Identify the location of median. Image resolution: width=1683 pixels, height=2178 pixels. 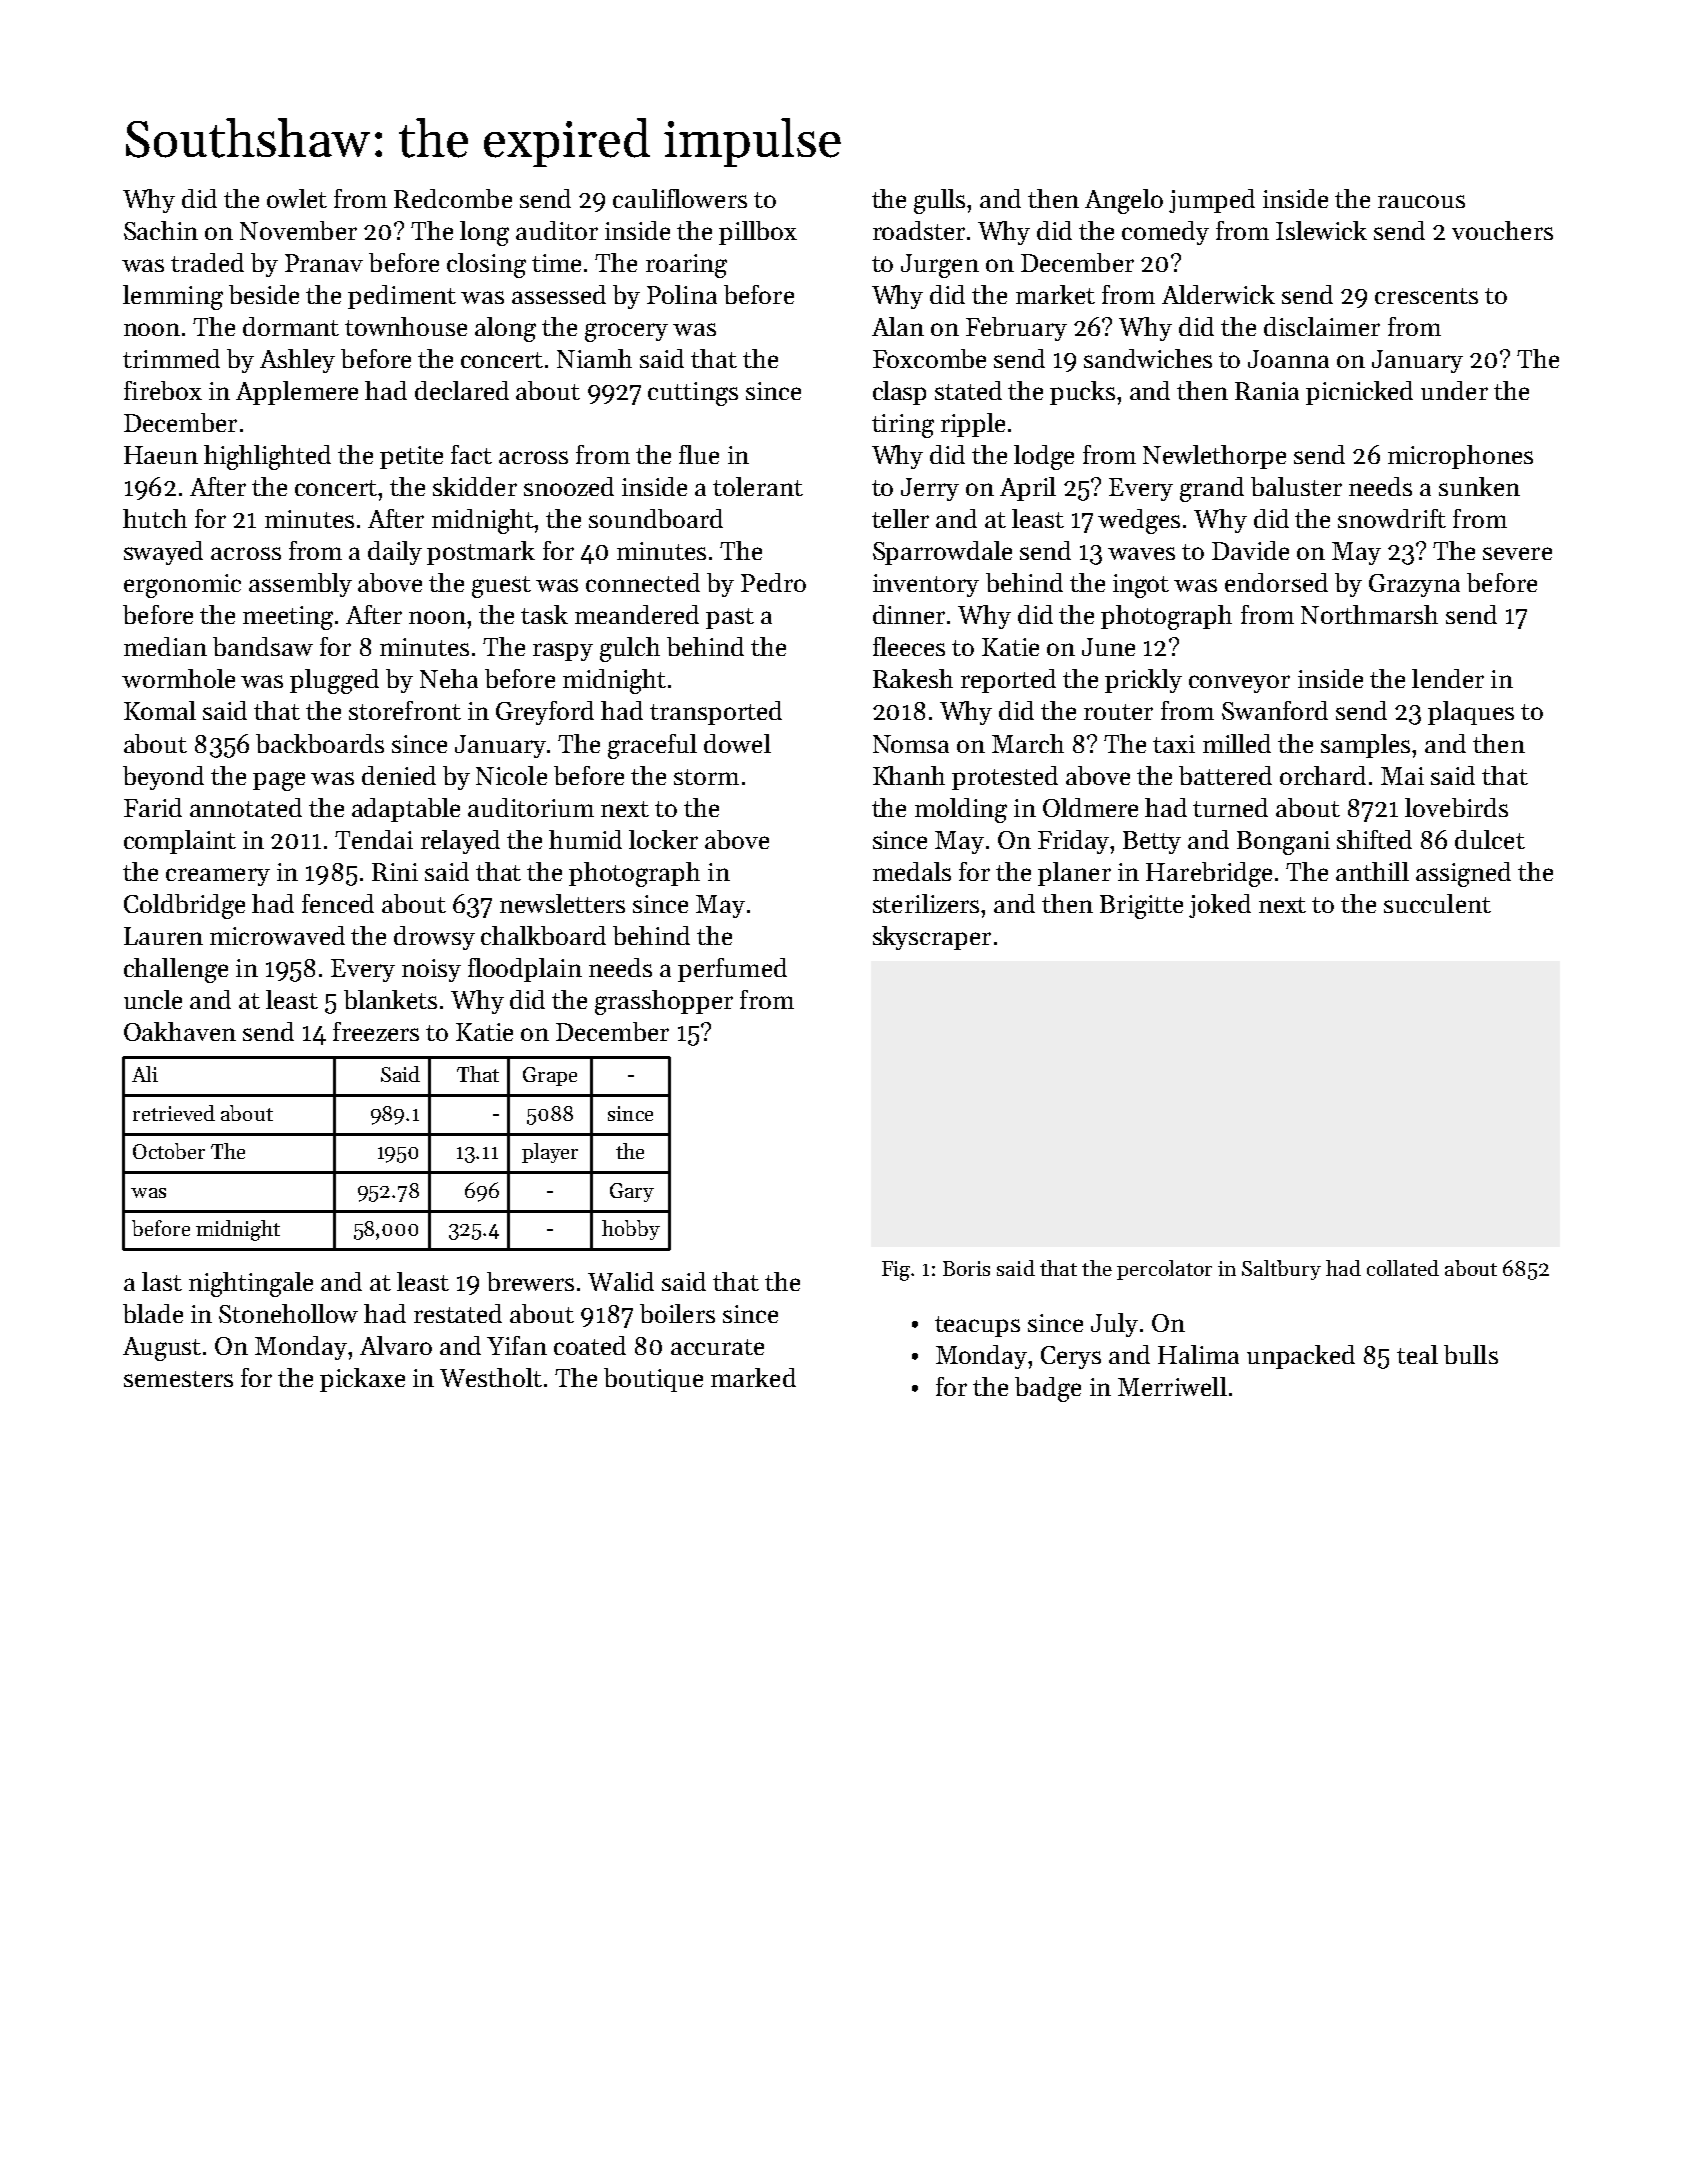
(165, 646).
